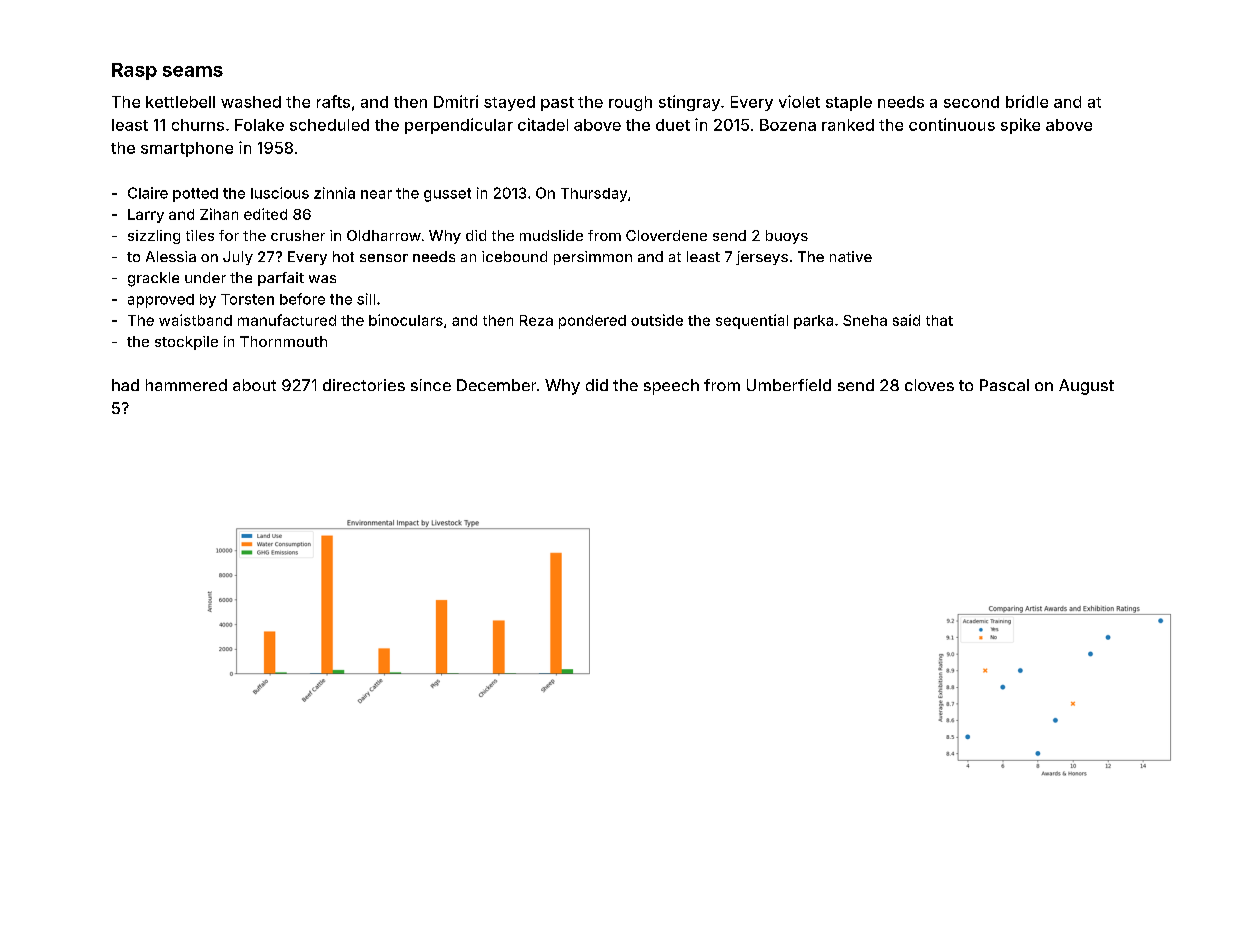 This image has width=1233, height=952. Describe the element at coordinates (952, 124) in the image. I see `continuous` at that location.
